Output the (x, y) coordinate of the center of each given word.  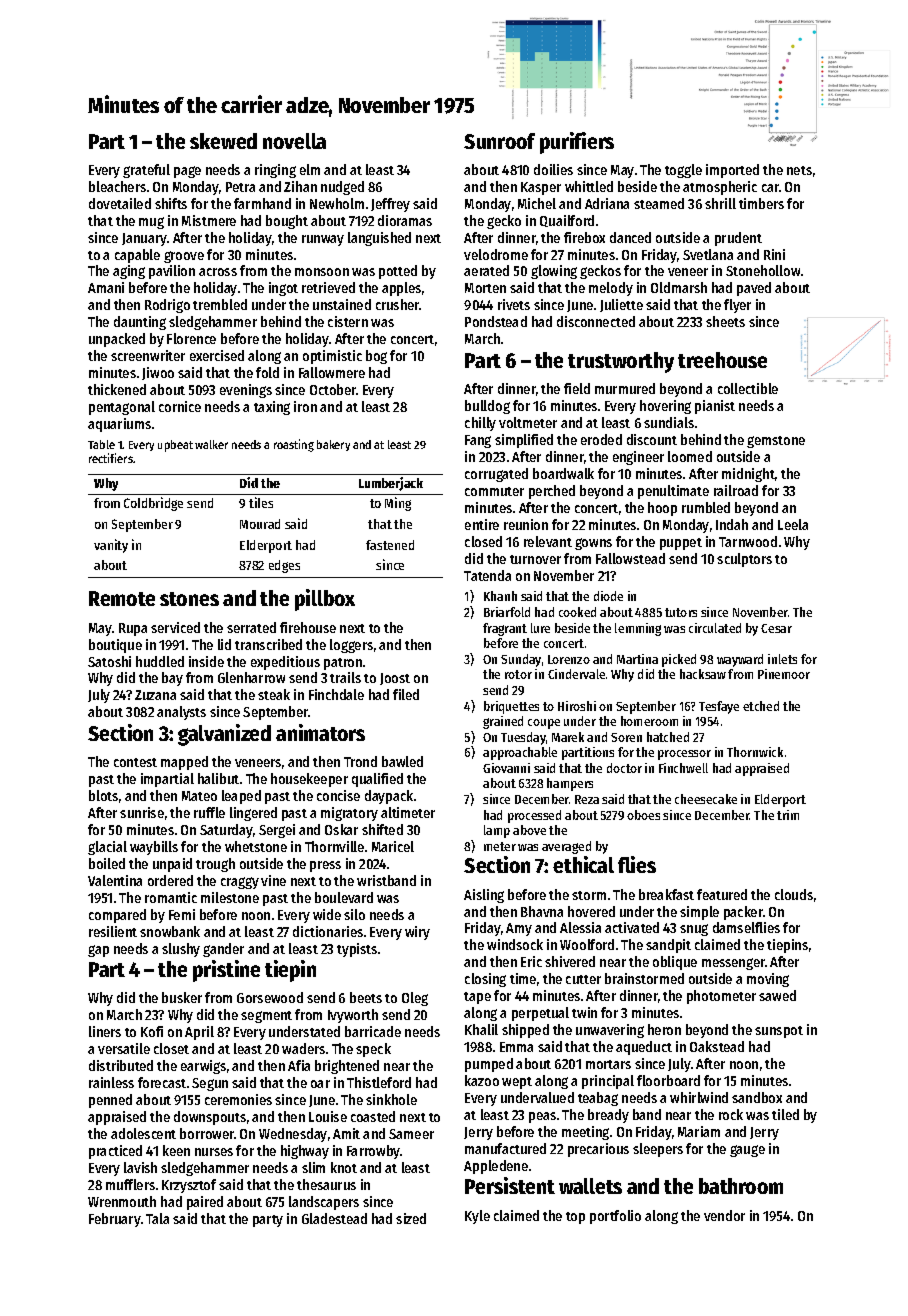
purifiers (577, 143)
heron (664, 1029)
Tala (157, 1218)
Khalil (481, 1029)
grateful (146, 171)
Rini (774, 254)
